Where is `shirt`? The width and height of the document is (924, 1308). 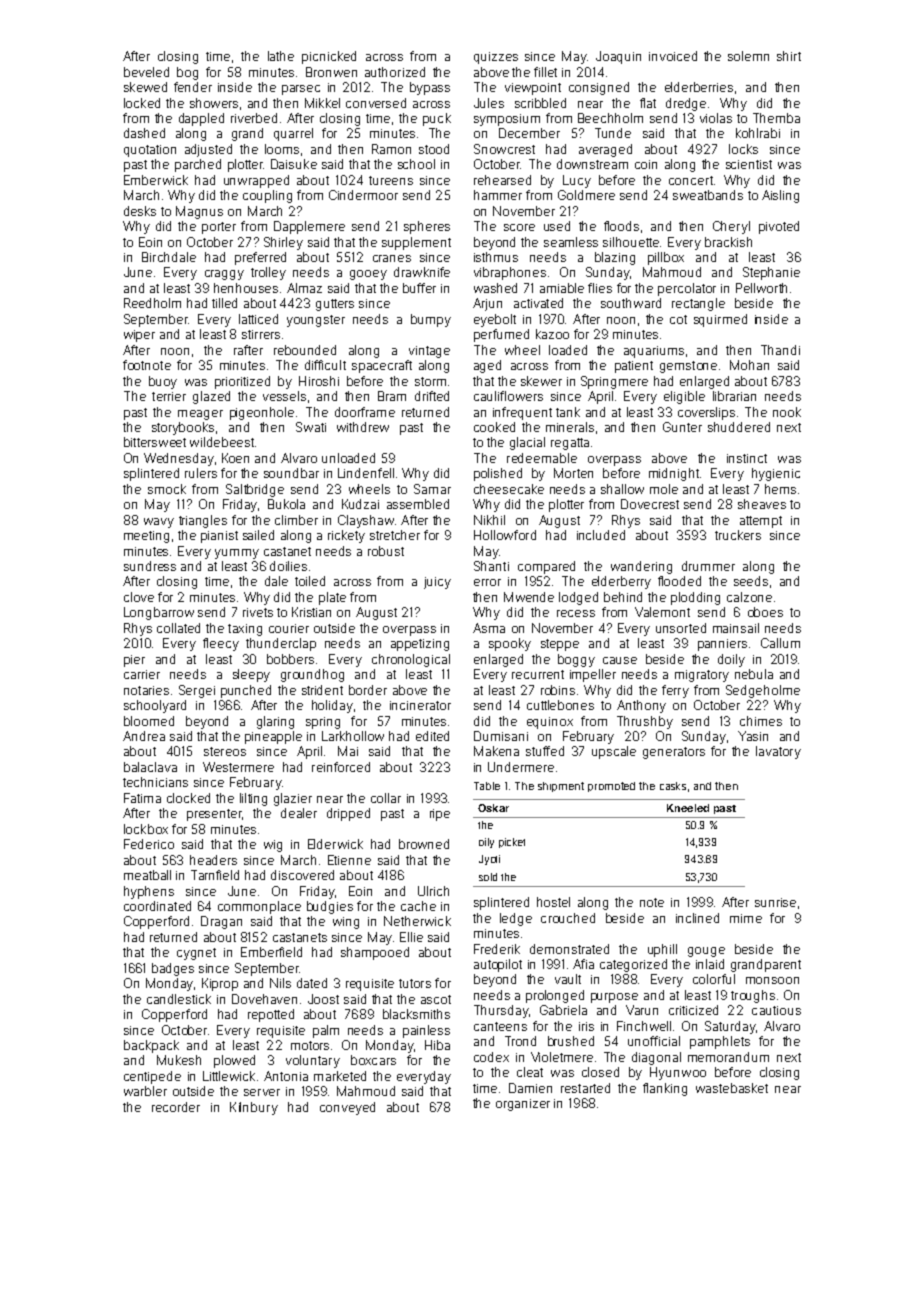
shirt is located at coordinates (789, 56).
